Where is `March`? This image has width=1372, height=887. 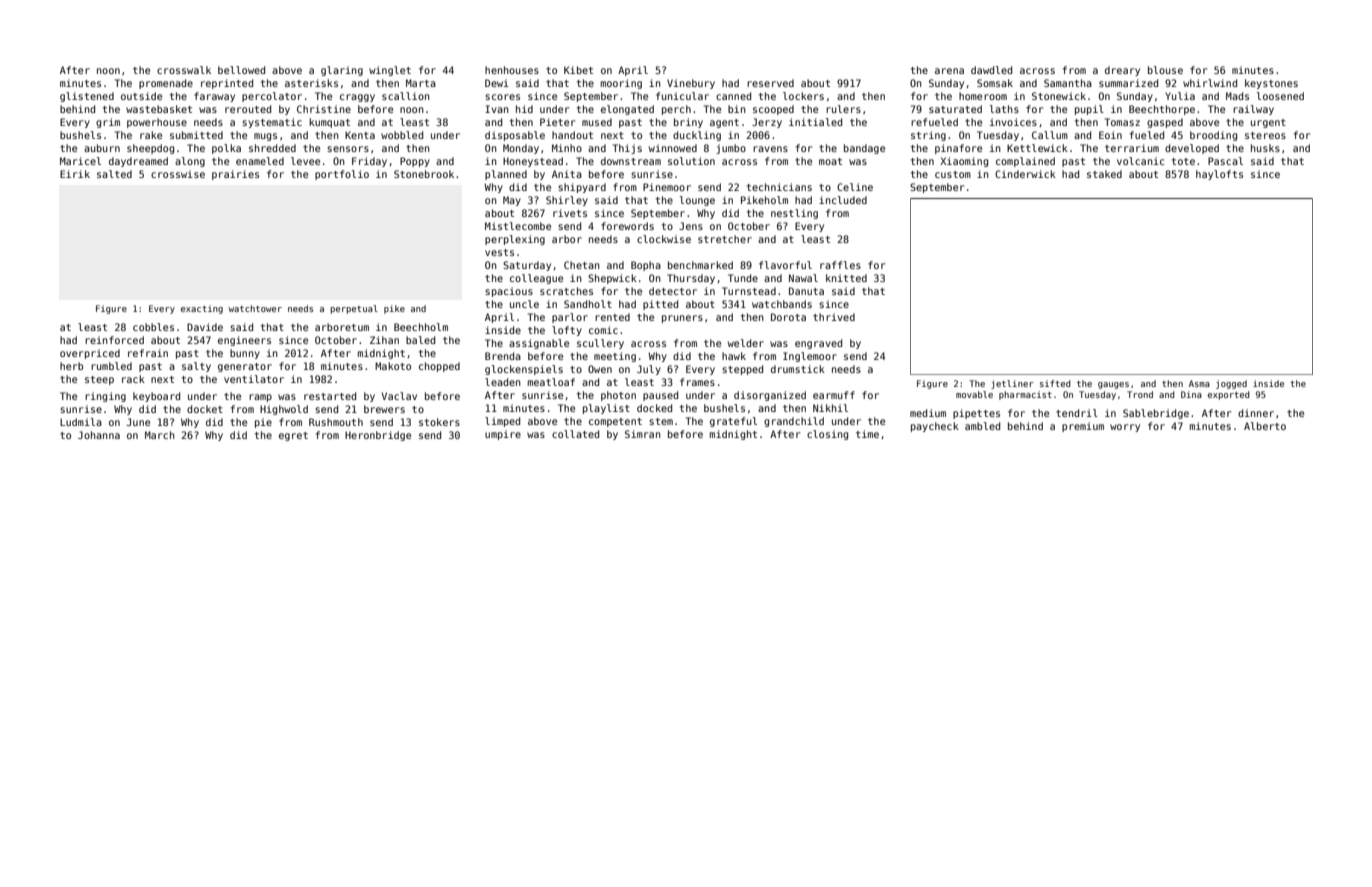 March is located at coordinates (160, 435).
